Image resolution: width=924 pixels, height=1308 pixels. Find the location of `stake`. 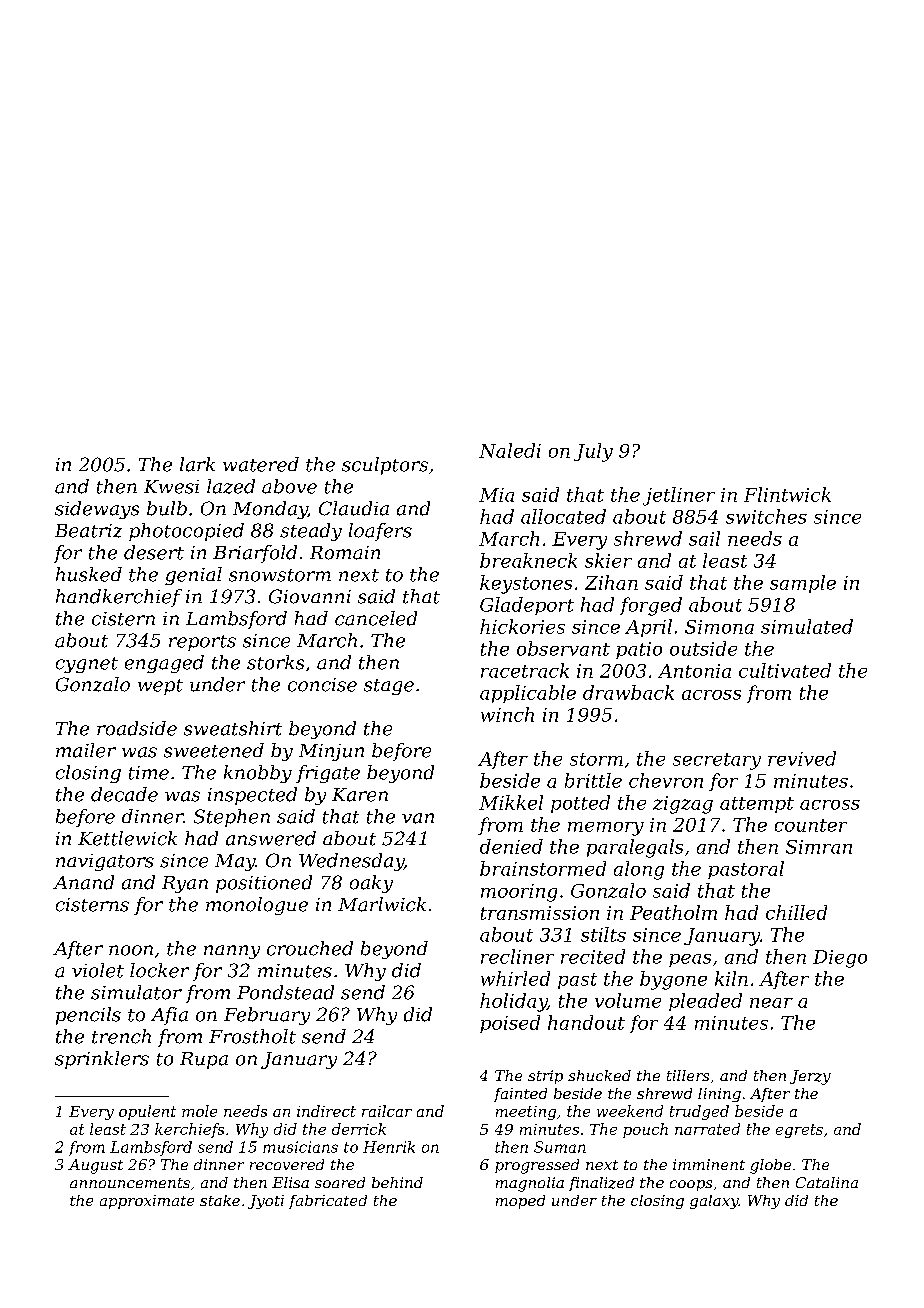

stake is located at coordinates (220, 1200).
